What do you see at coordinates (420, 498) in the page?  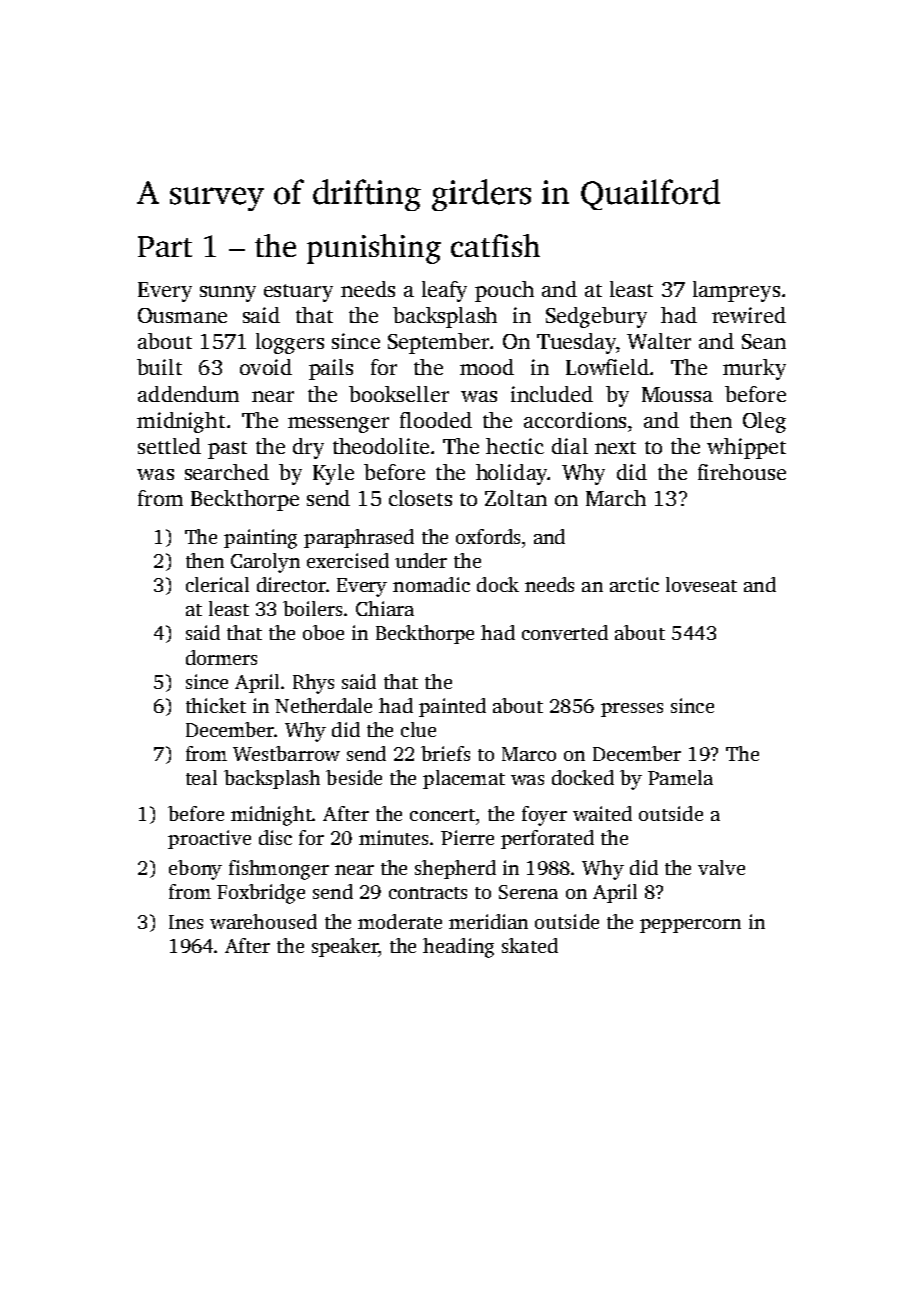 I see `closets` at bounding box center [420, 498].
